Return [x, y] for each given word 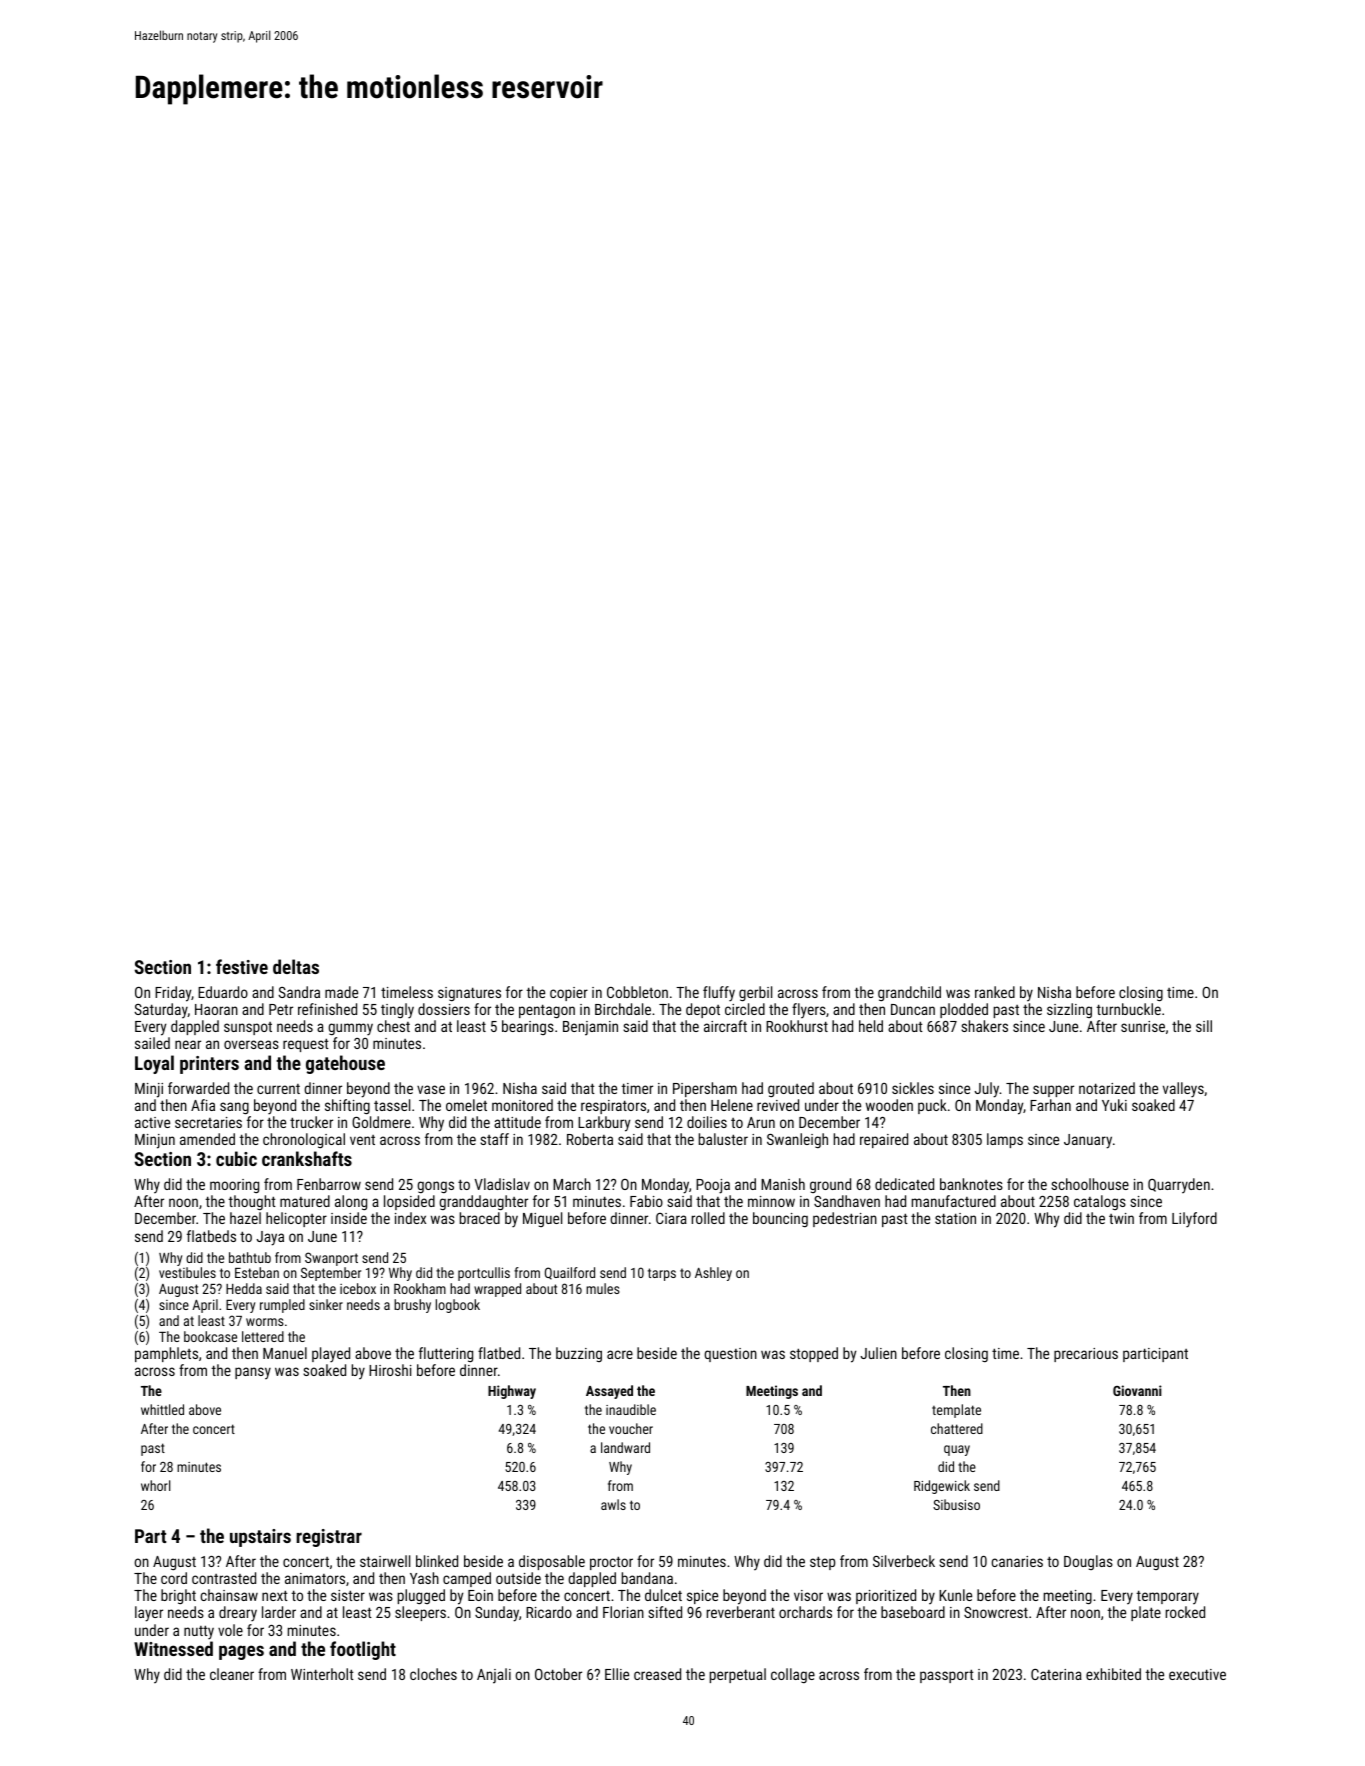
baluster [723, 1139]
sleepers [420, 1613]
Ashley [713, 1274]
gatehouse [345, 1064]
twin [1121, 1218]
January [1088, 1141]
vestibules [187, 1272]
